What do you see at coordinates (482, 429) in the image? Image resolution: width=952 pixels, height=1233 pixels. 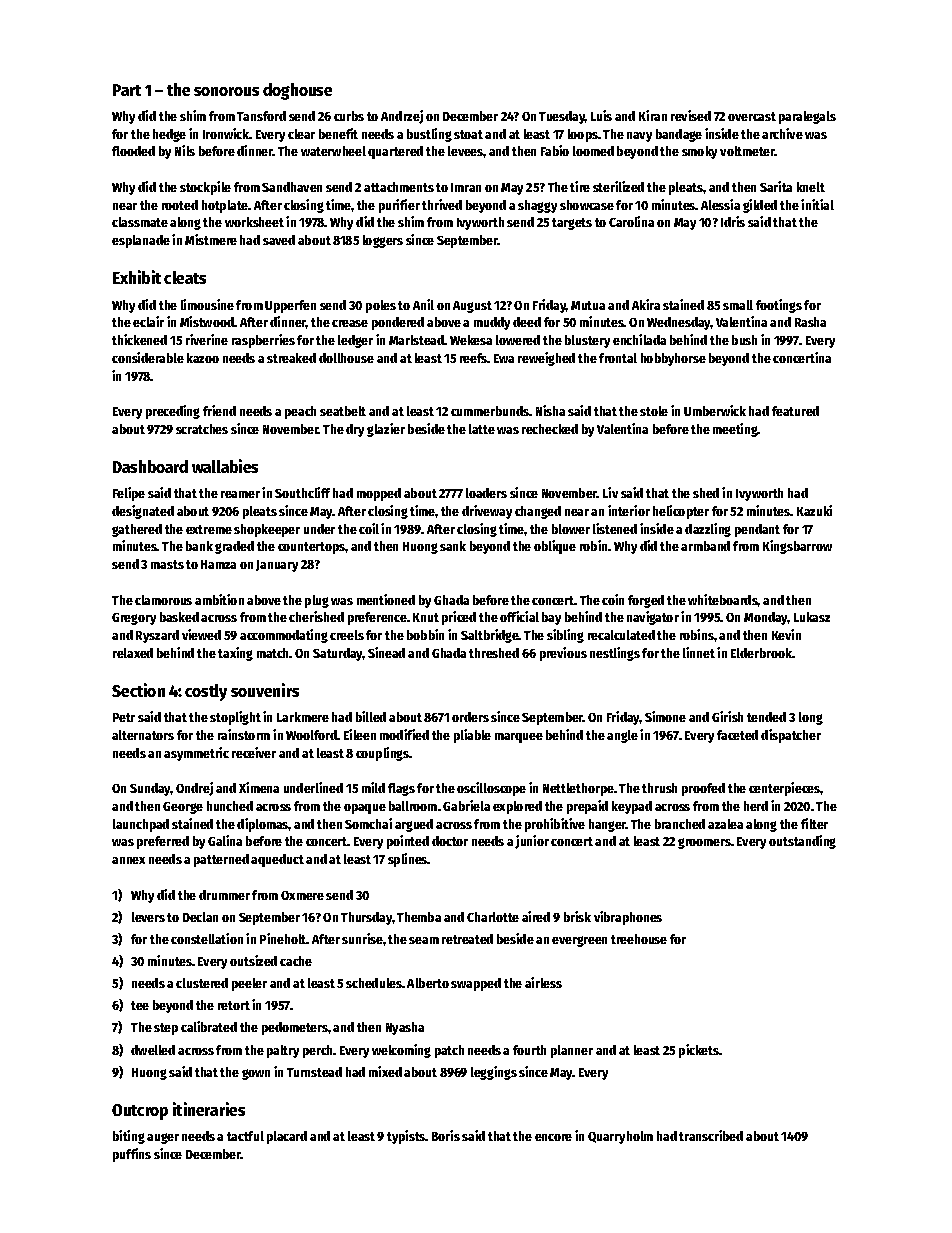 I see `latte` at bounding box center [482, 429].
